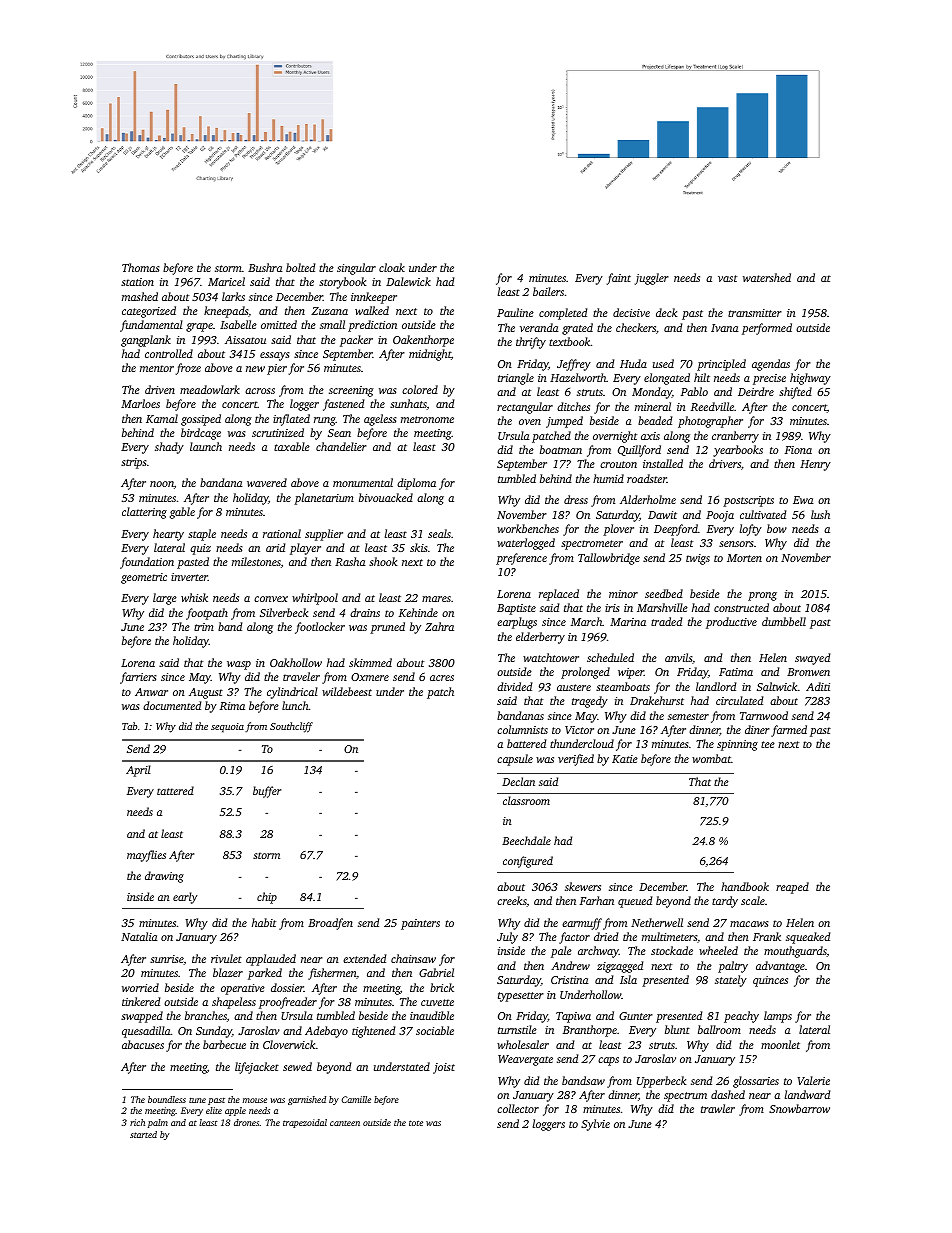  I want to click on barbecue, so click(224, 1044).
